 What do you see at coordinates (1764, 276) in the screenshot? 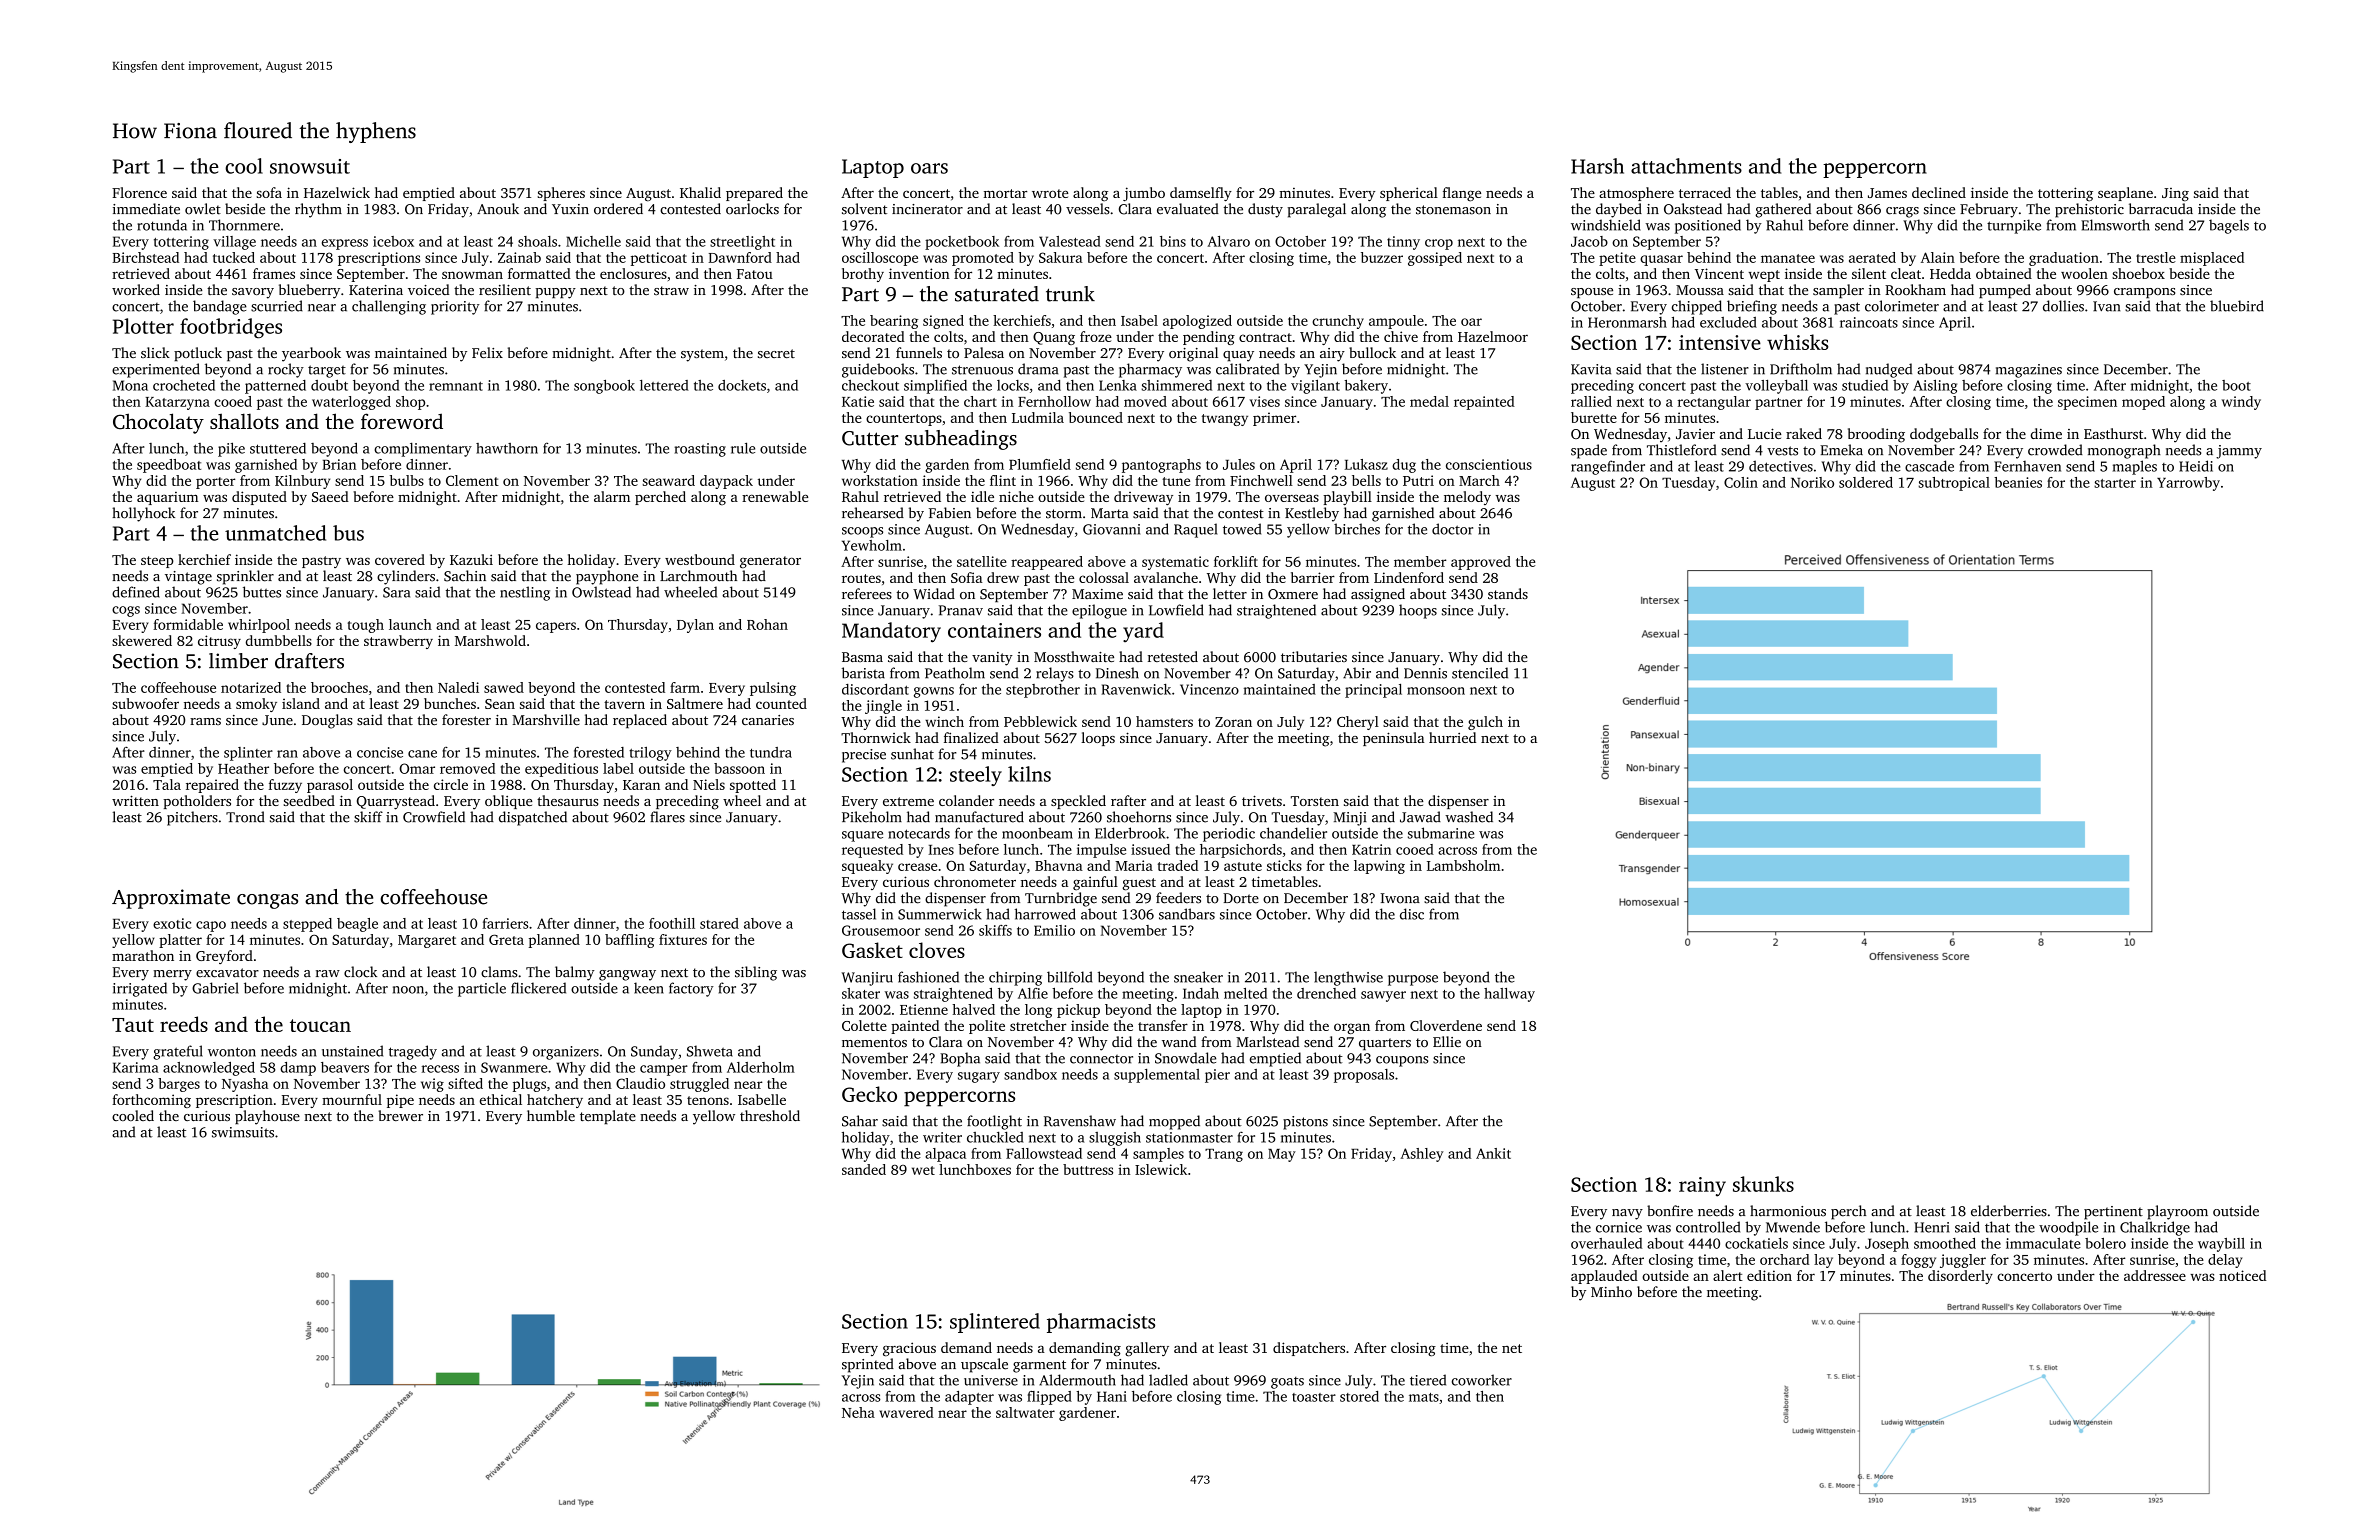
I see `wept` at bounding box center [1764, 276].
